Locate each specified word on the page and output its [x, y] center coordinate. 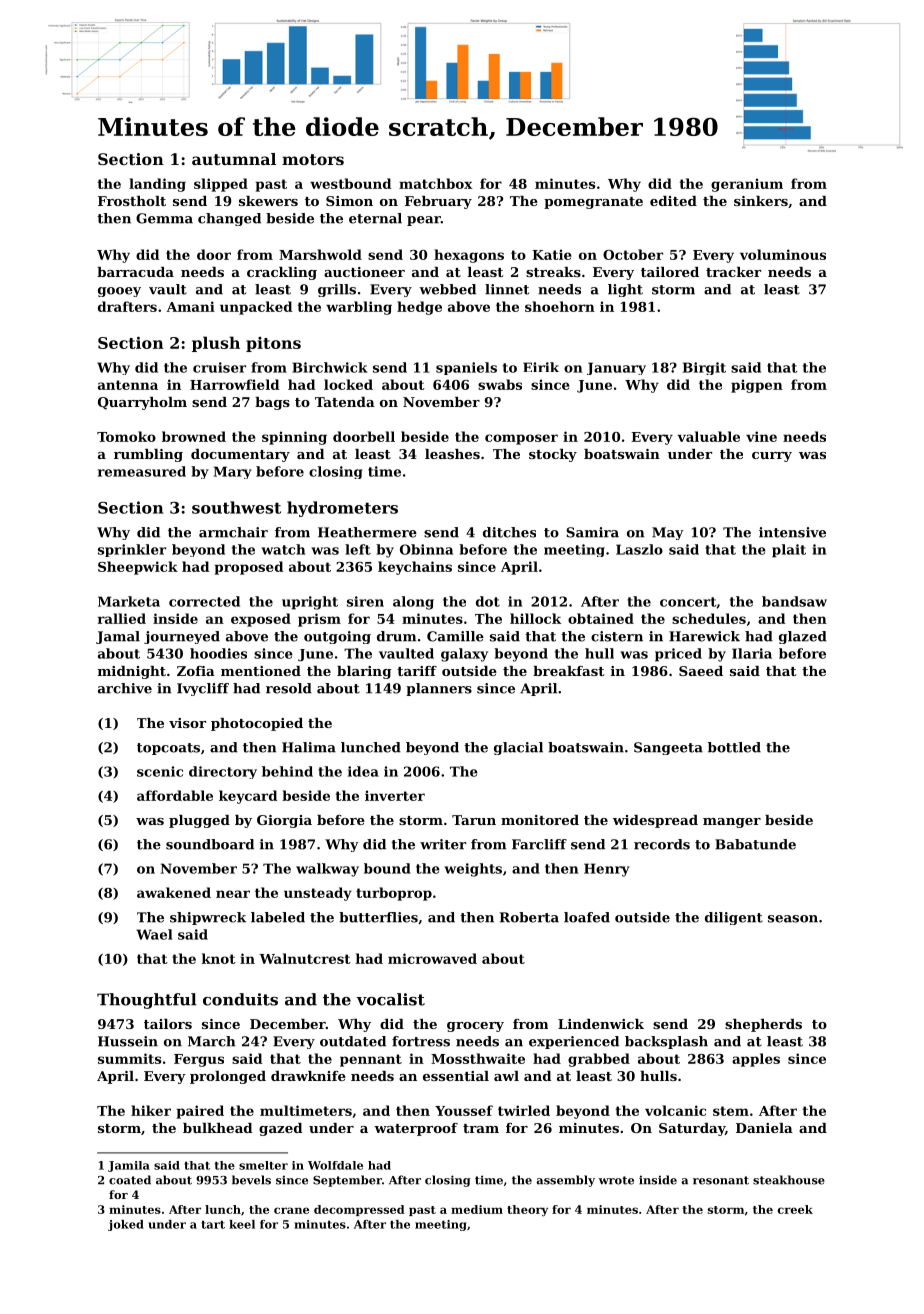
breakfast [568, 671]
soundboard [210, 844]
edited [673, 201]
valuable [708, 436]
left [358, 549]
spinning [294, 438]
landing [157, 185]
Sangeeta [668, 748]
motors [313, 159]
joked [126, 1225]
